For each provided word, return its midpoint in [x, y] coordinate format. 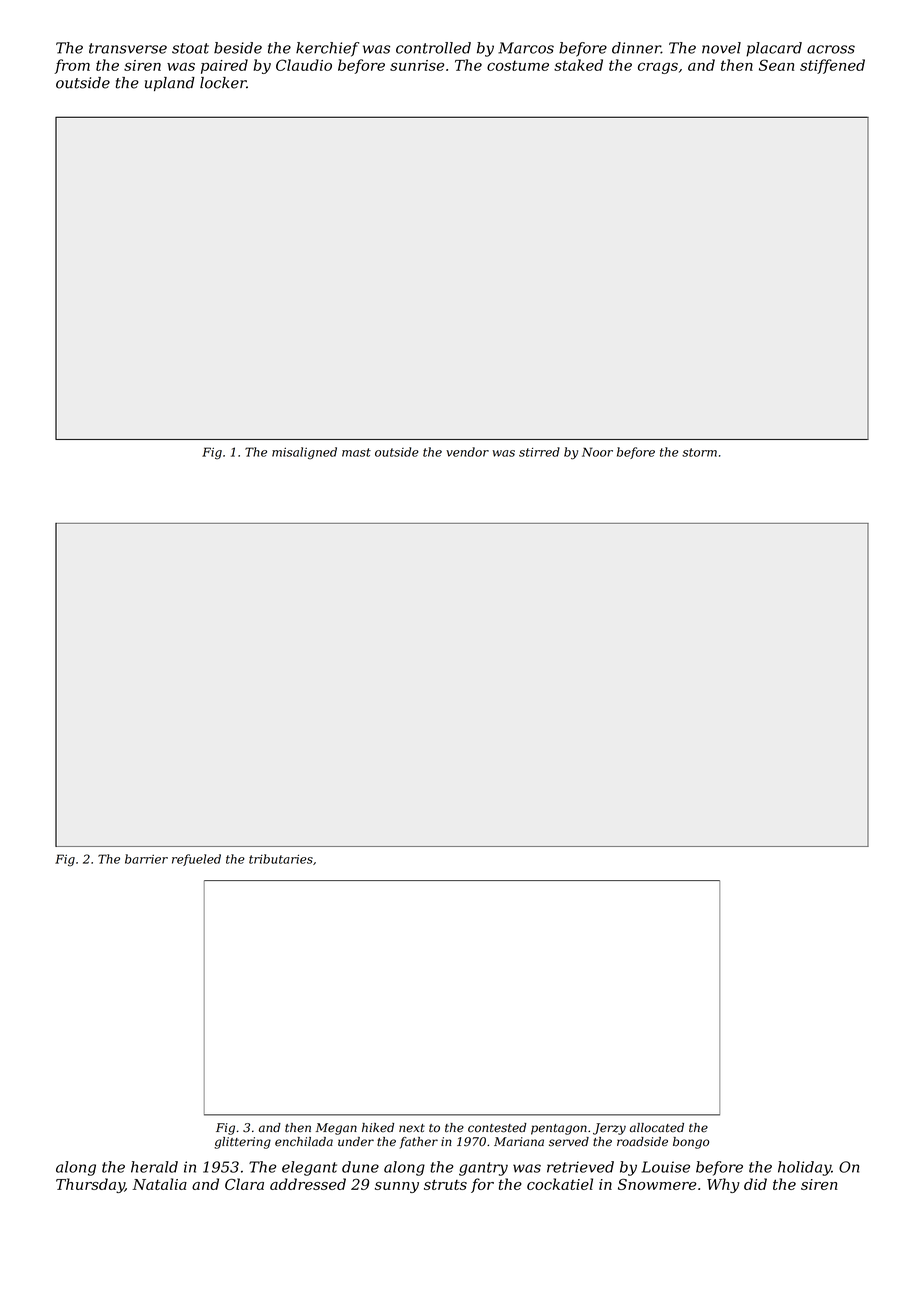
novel [721, 48]
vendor [467, 452]
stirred [539, 452]
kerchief [327, 49]
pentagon [559, 1129]
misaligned [304, 453]
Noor [597, 452]
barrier [146, 859]
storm [699, 452]
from [72, 66]
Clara [244, 1184]
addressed [308, 1184]
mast [356, 452]
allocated [657, 1128]
